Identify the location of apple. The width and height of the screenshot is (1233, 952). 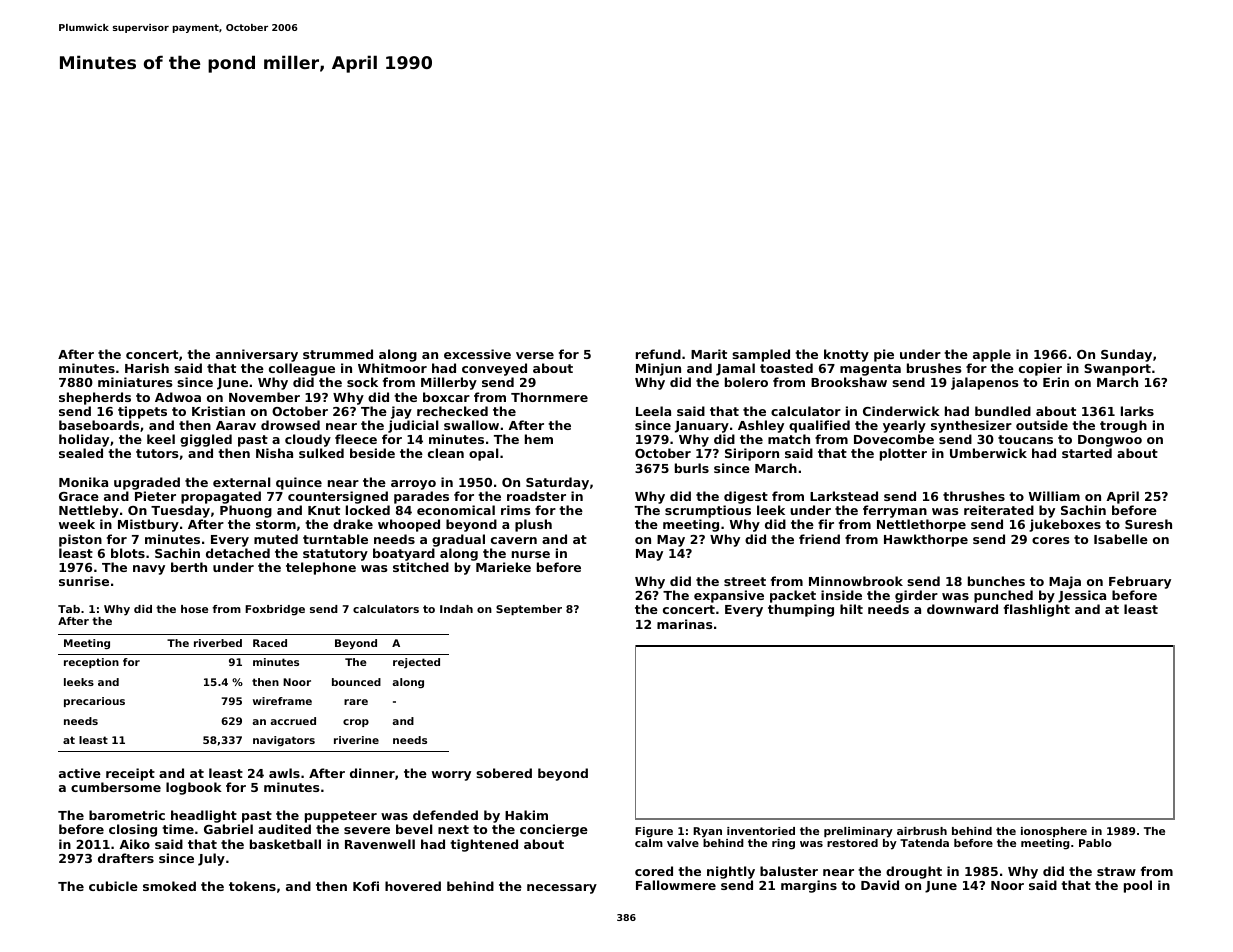
(992, 355).
